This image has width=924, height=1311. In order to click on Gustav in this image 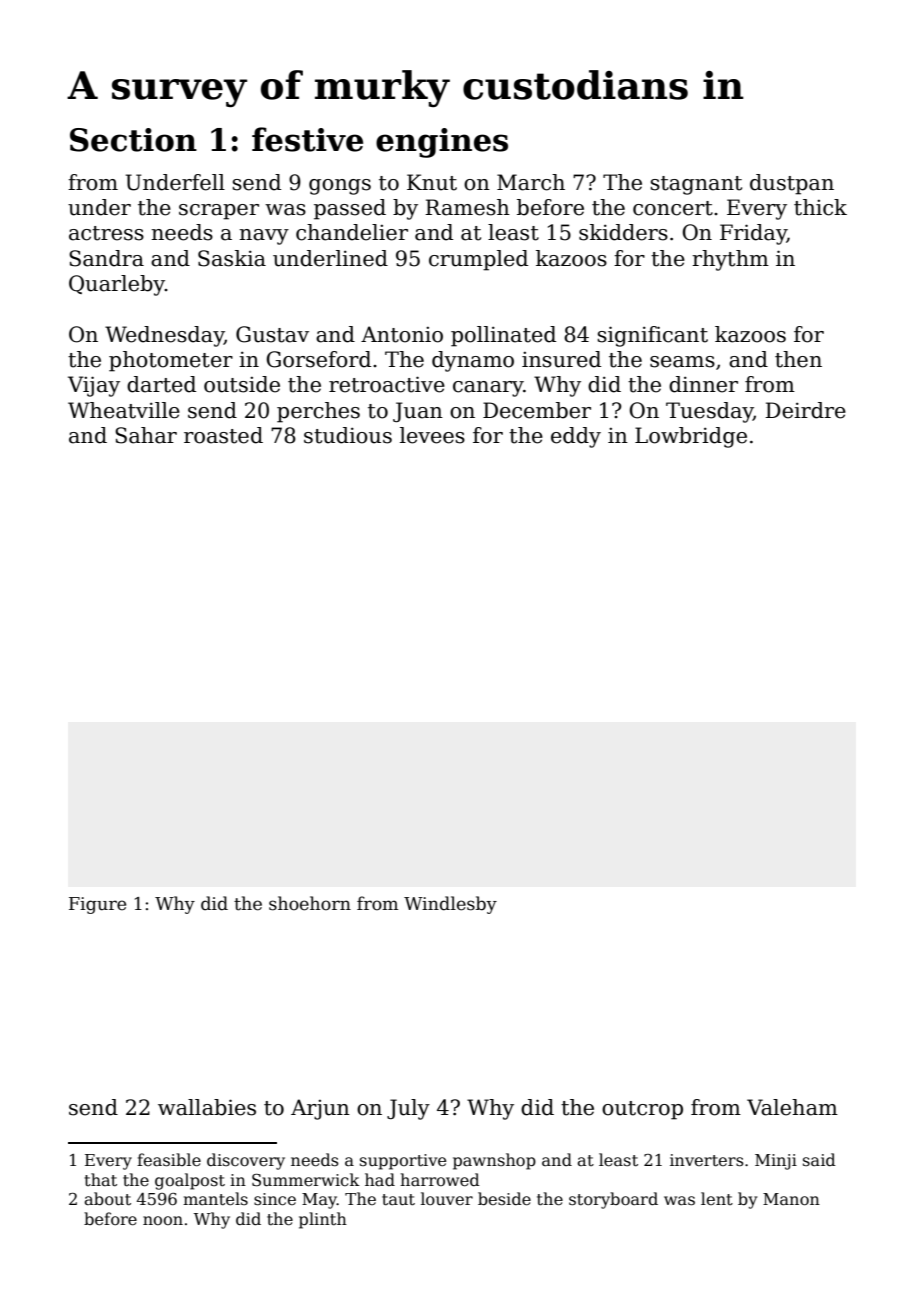, I will do `click(272, 334)`.
